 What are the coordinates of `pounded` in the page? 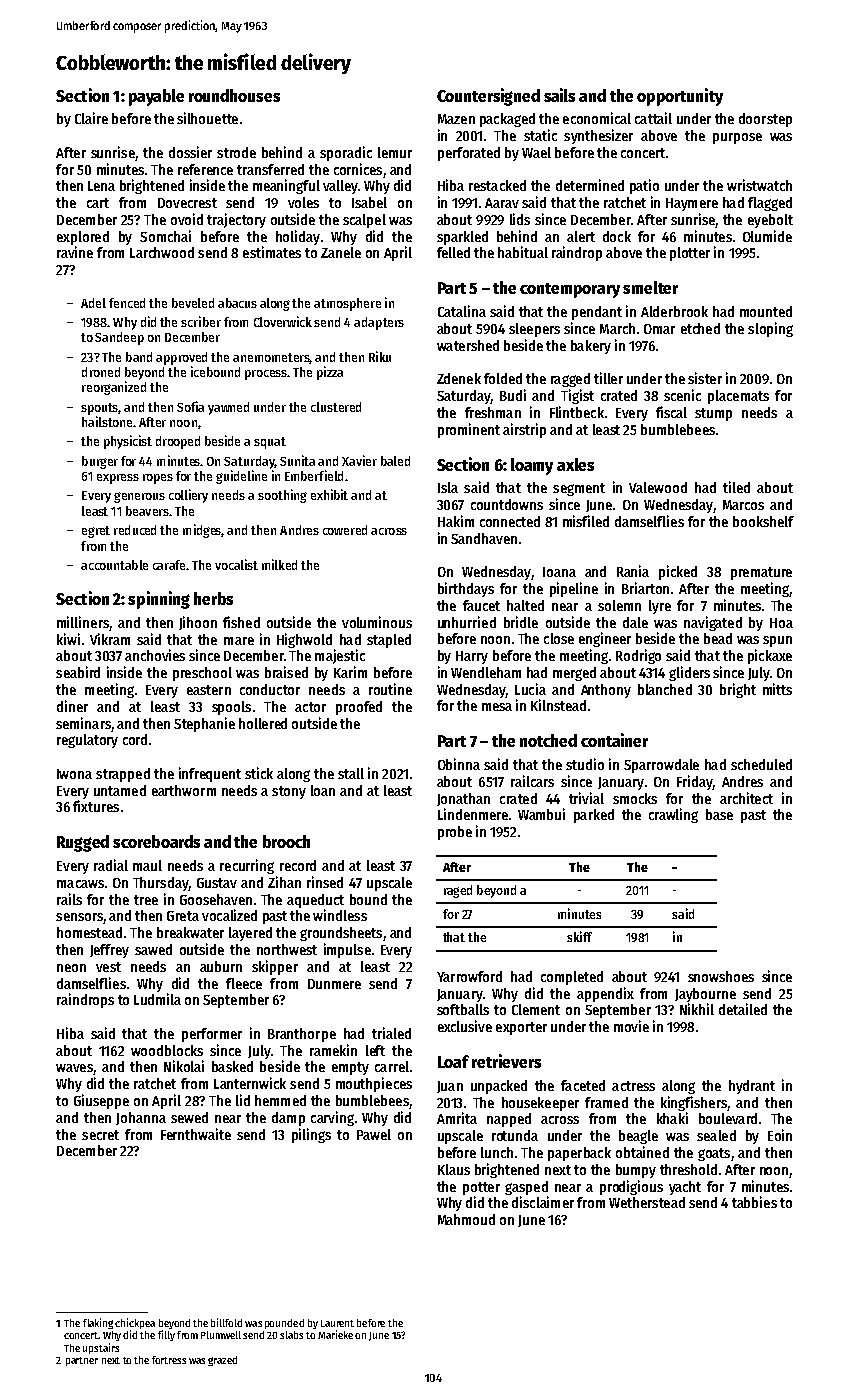 It's located at (284, 1324).
